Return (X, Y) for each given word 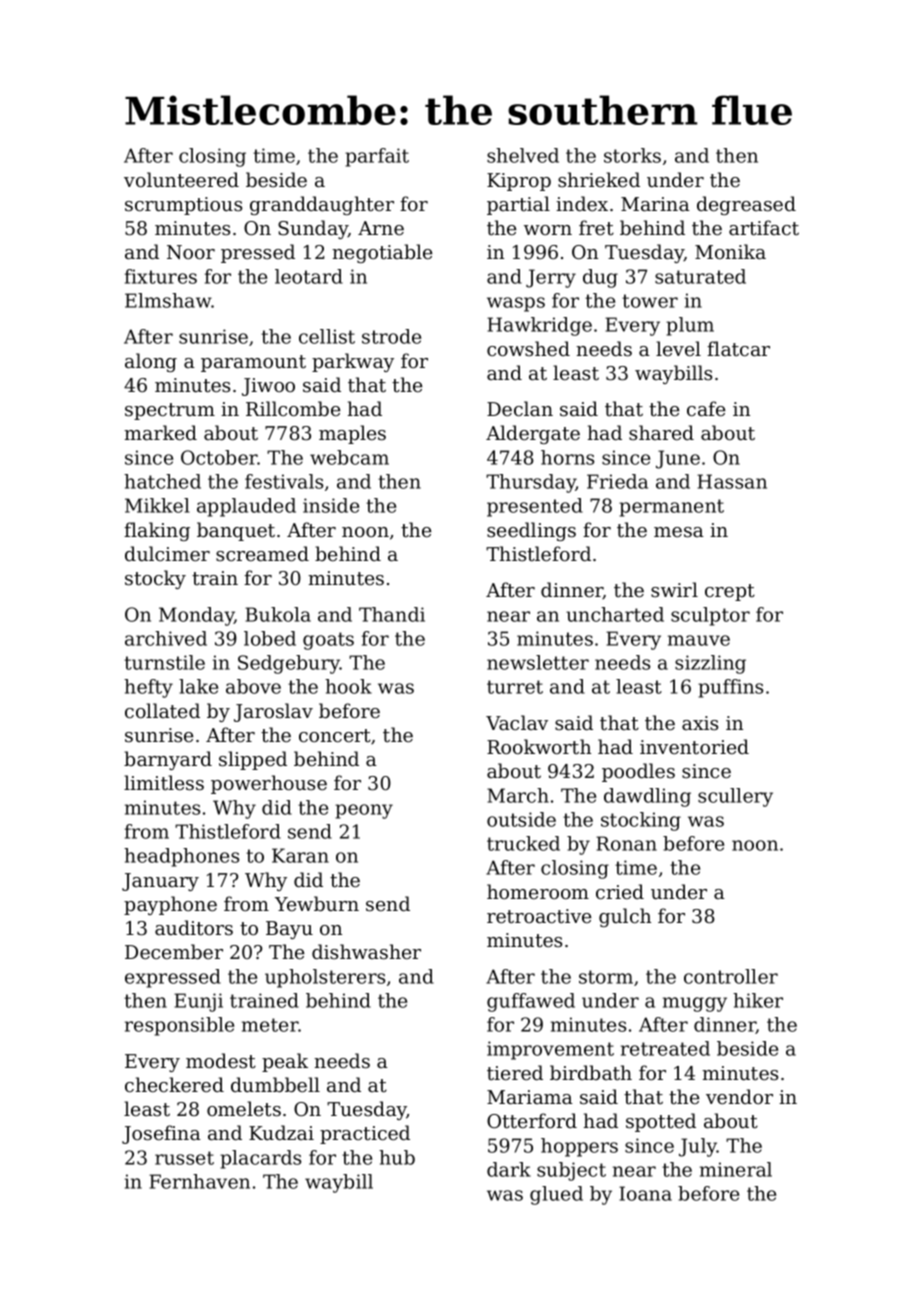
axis (700, 723)
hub (397, 1157)
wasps (516, 304)
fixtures (161, 276)
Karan (300, 855)
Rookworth (539, 746)
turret (515, 687)
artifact (764, 227)
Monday (196, 616)
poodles (638, 772)
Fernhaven (199, 1181)
